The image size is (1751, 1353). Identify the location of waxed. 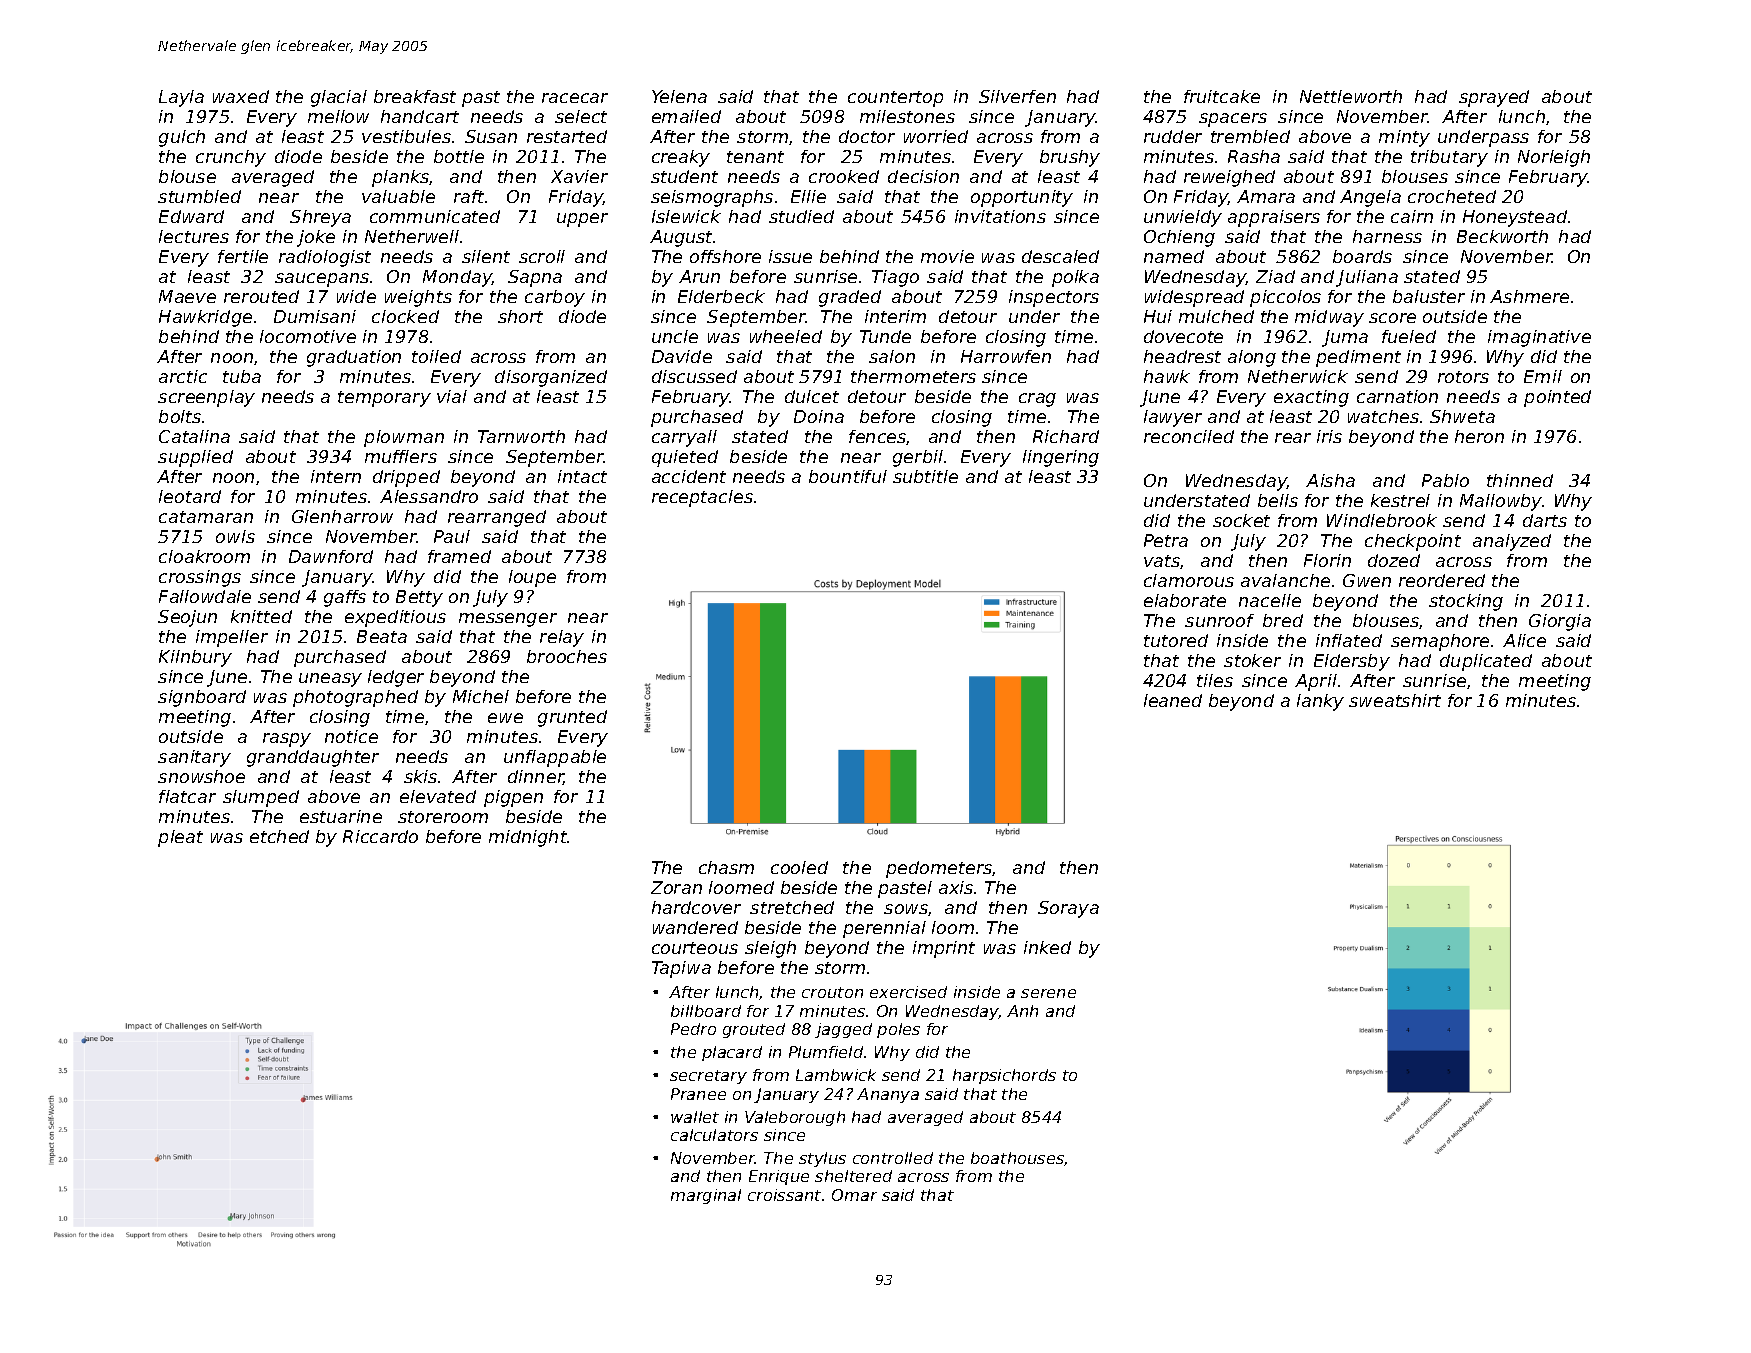
(241, 96).
